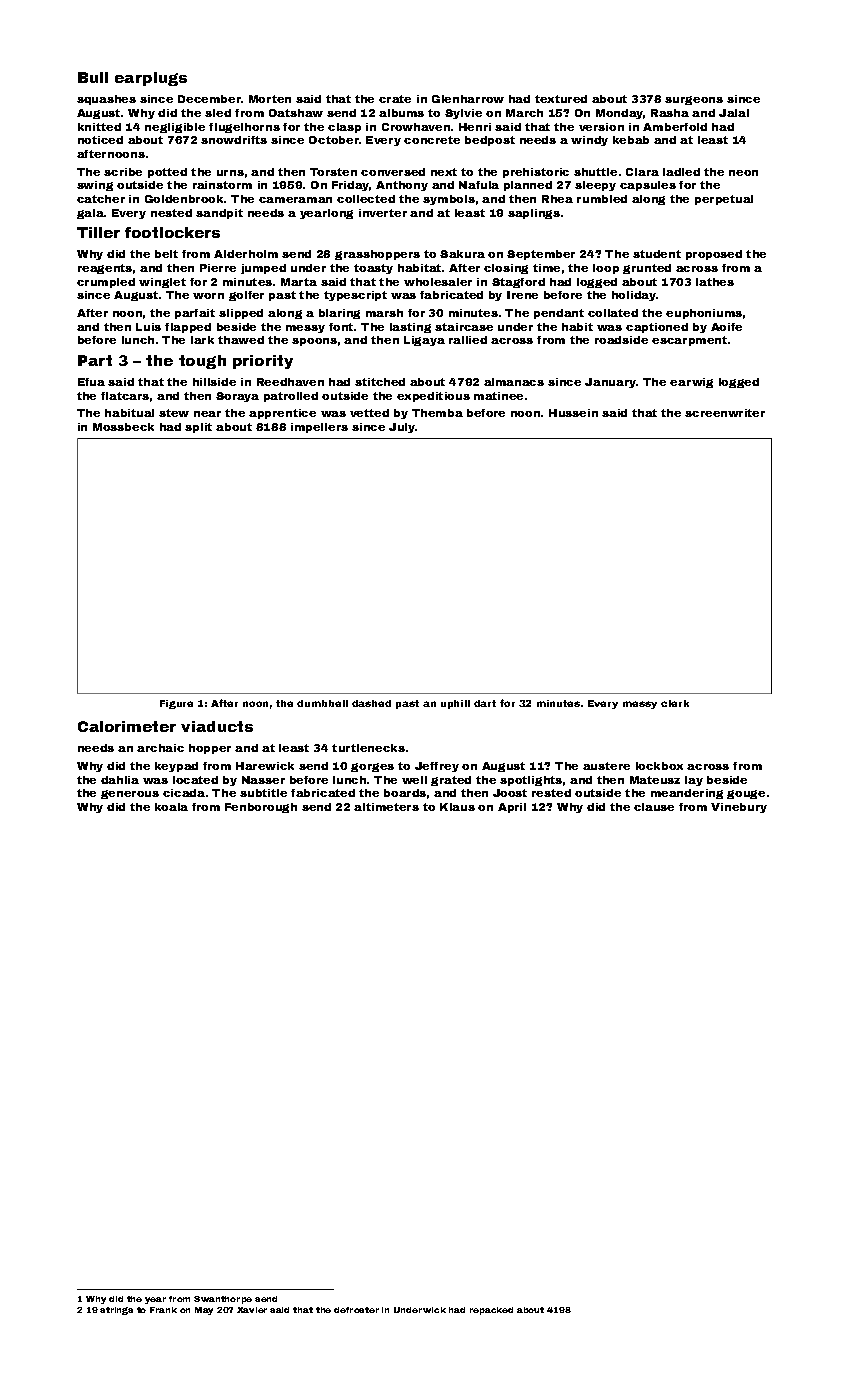 The width and height of the screenshot is (849, 1400). Describe the element at coordinates (746, 794) in the screenshot. I see `gouge` at that location.
